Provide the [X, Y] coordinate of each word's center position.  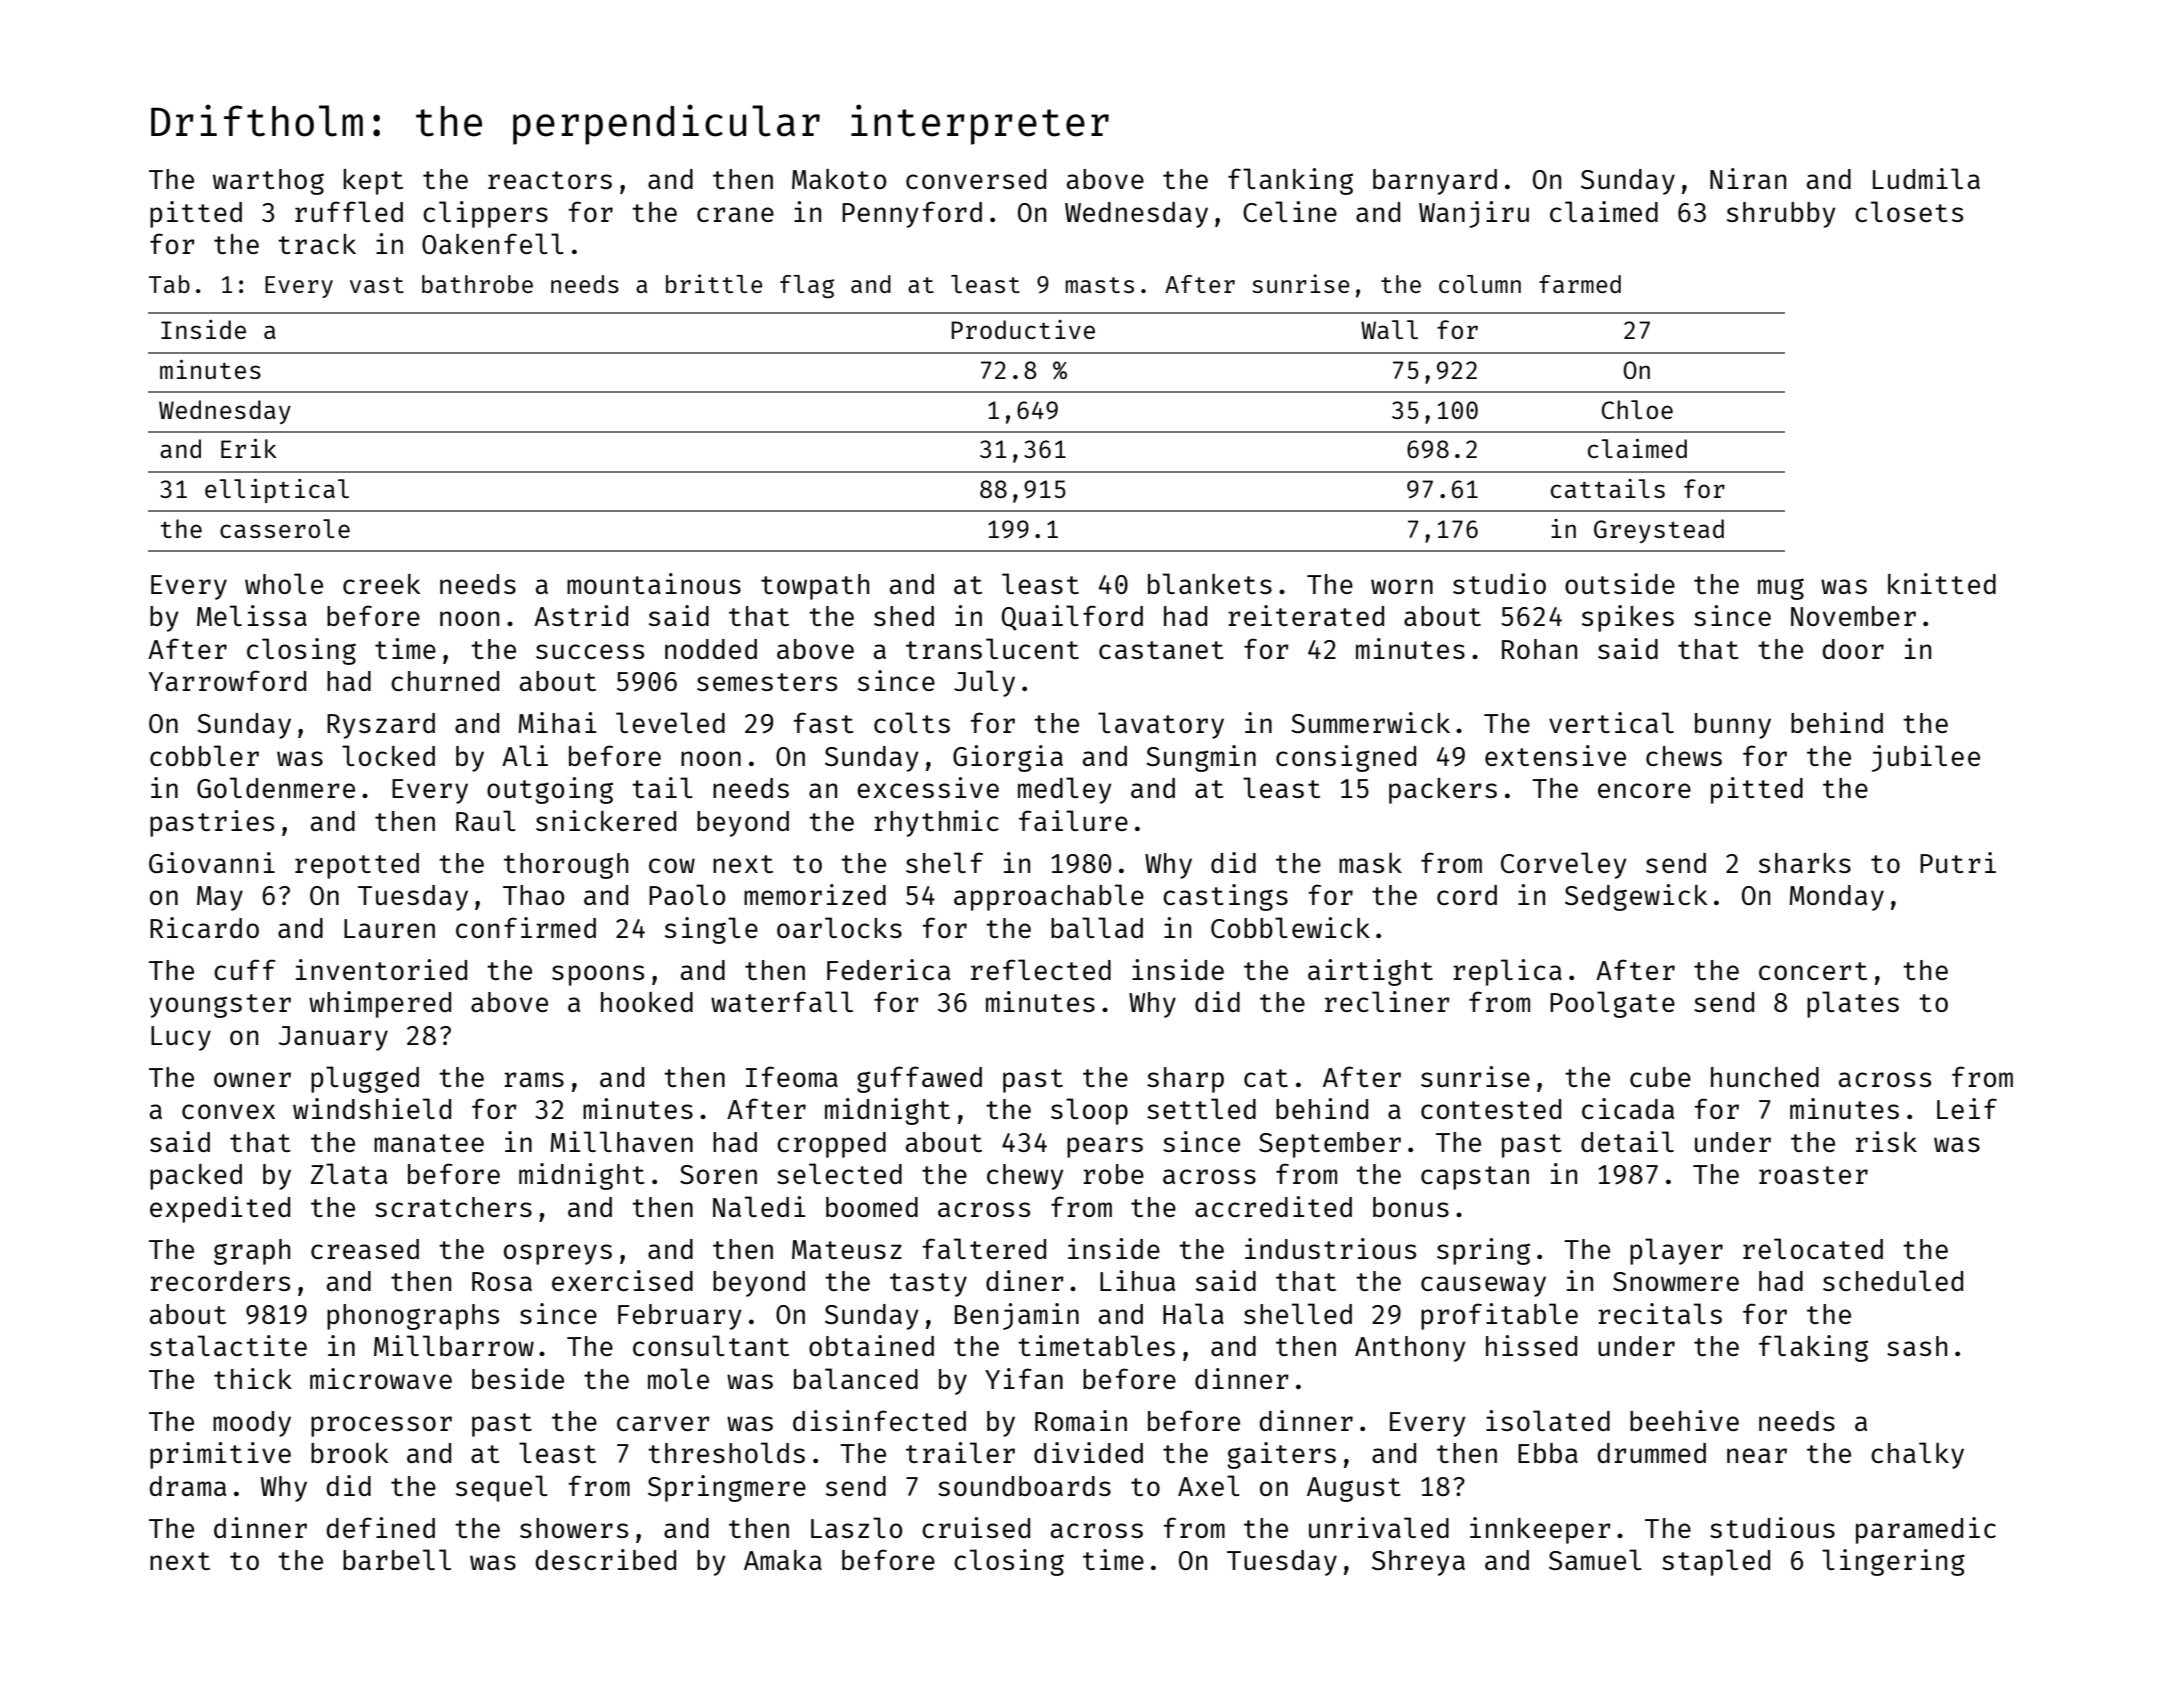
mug [1781, 589]
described [605, 1559]
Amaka [783, 1560]
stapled [1716, 1562]
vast [377, 285]
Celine [1290, 211]
